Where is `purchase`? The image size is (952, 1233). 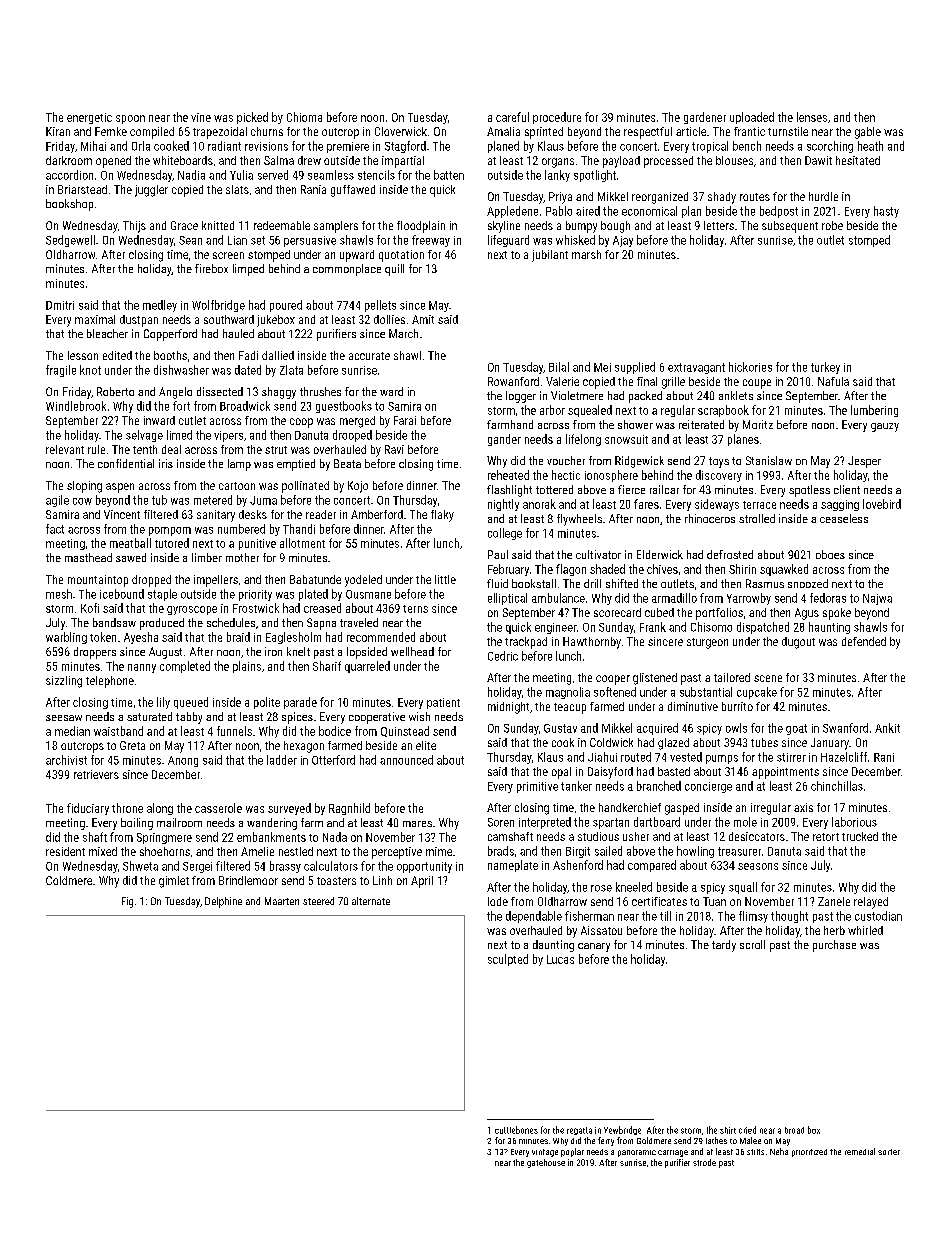 purchase is located at coordinates (834, 946).
